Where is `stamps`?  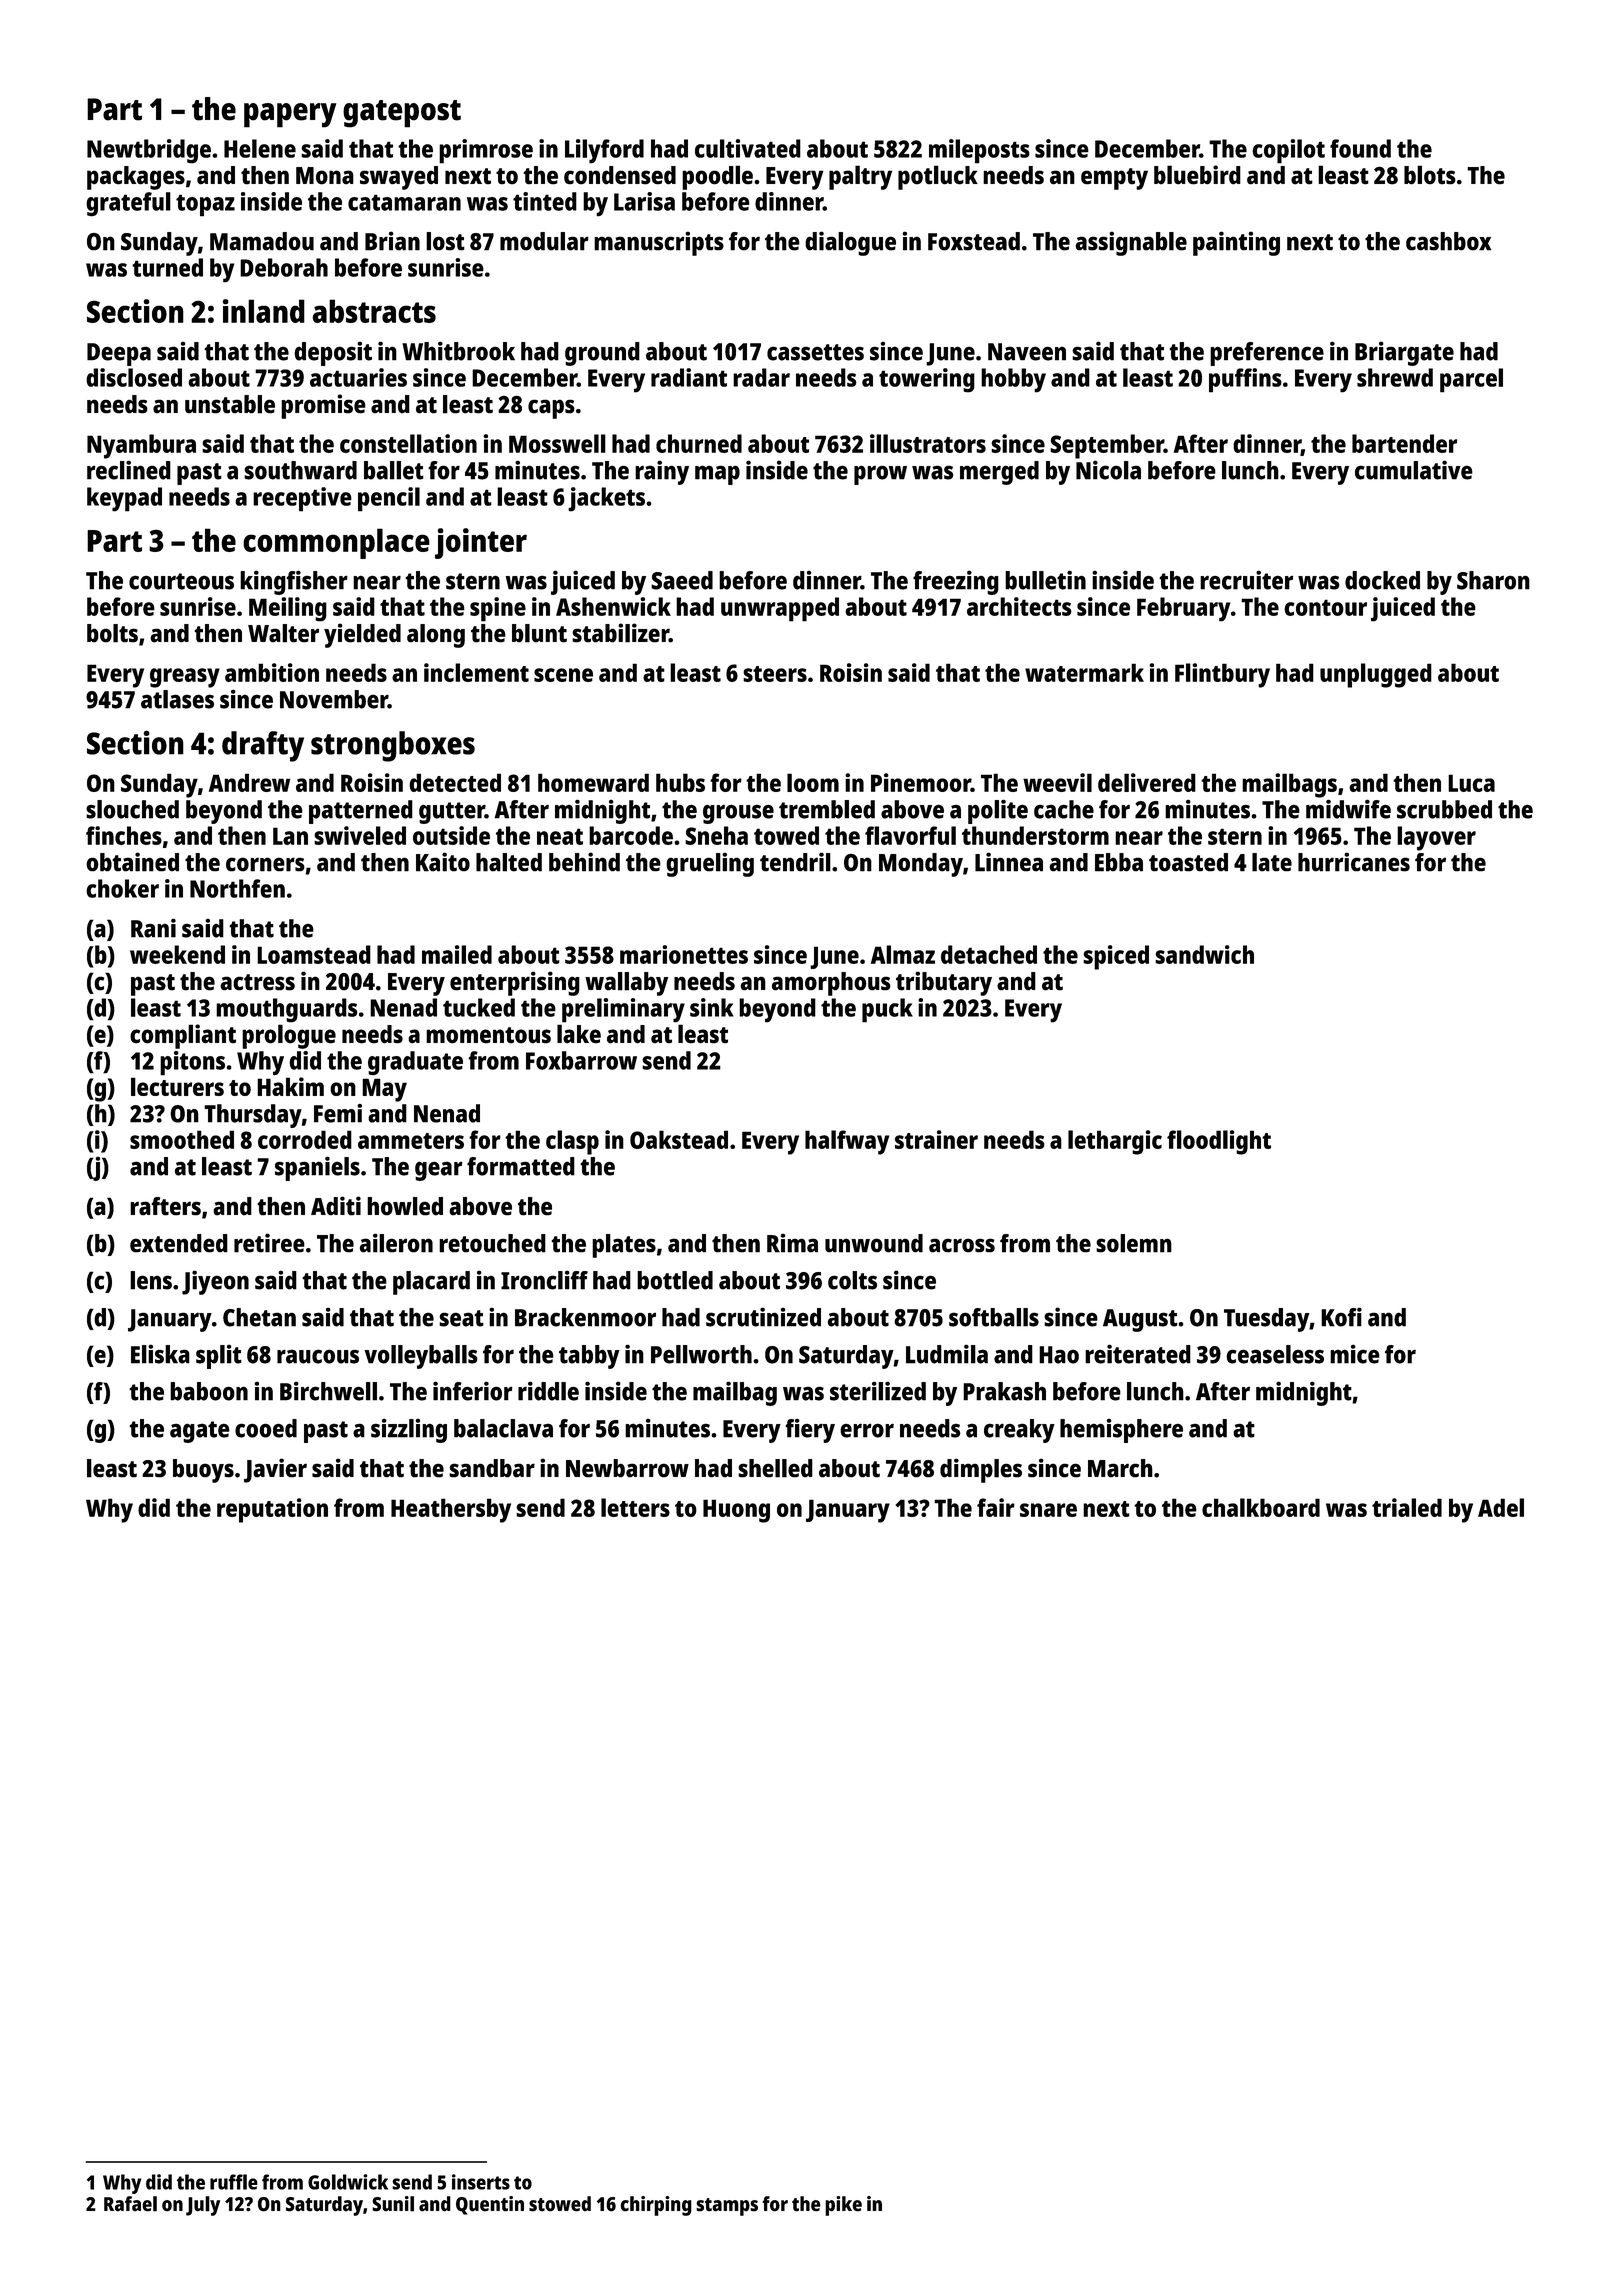
stamps is located at coordinates (727, 2207).
